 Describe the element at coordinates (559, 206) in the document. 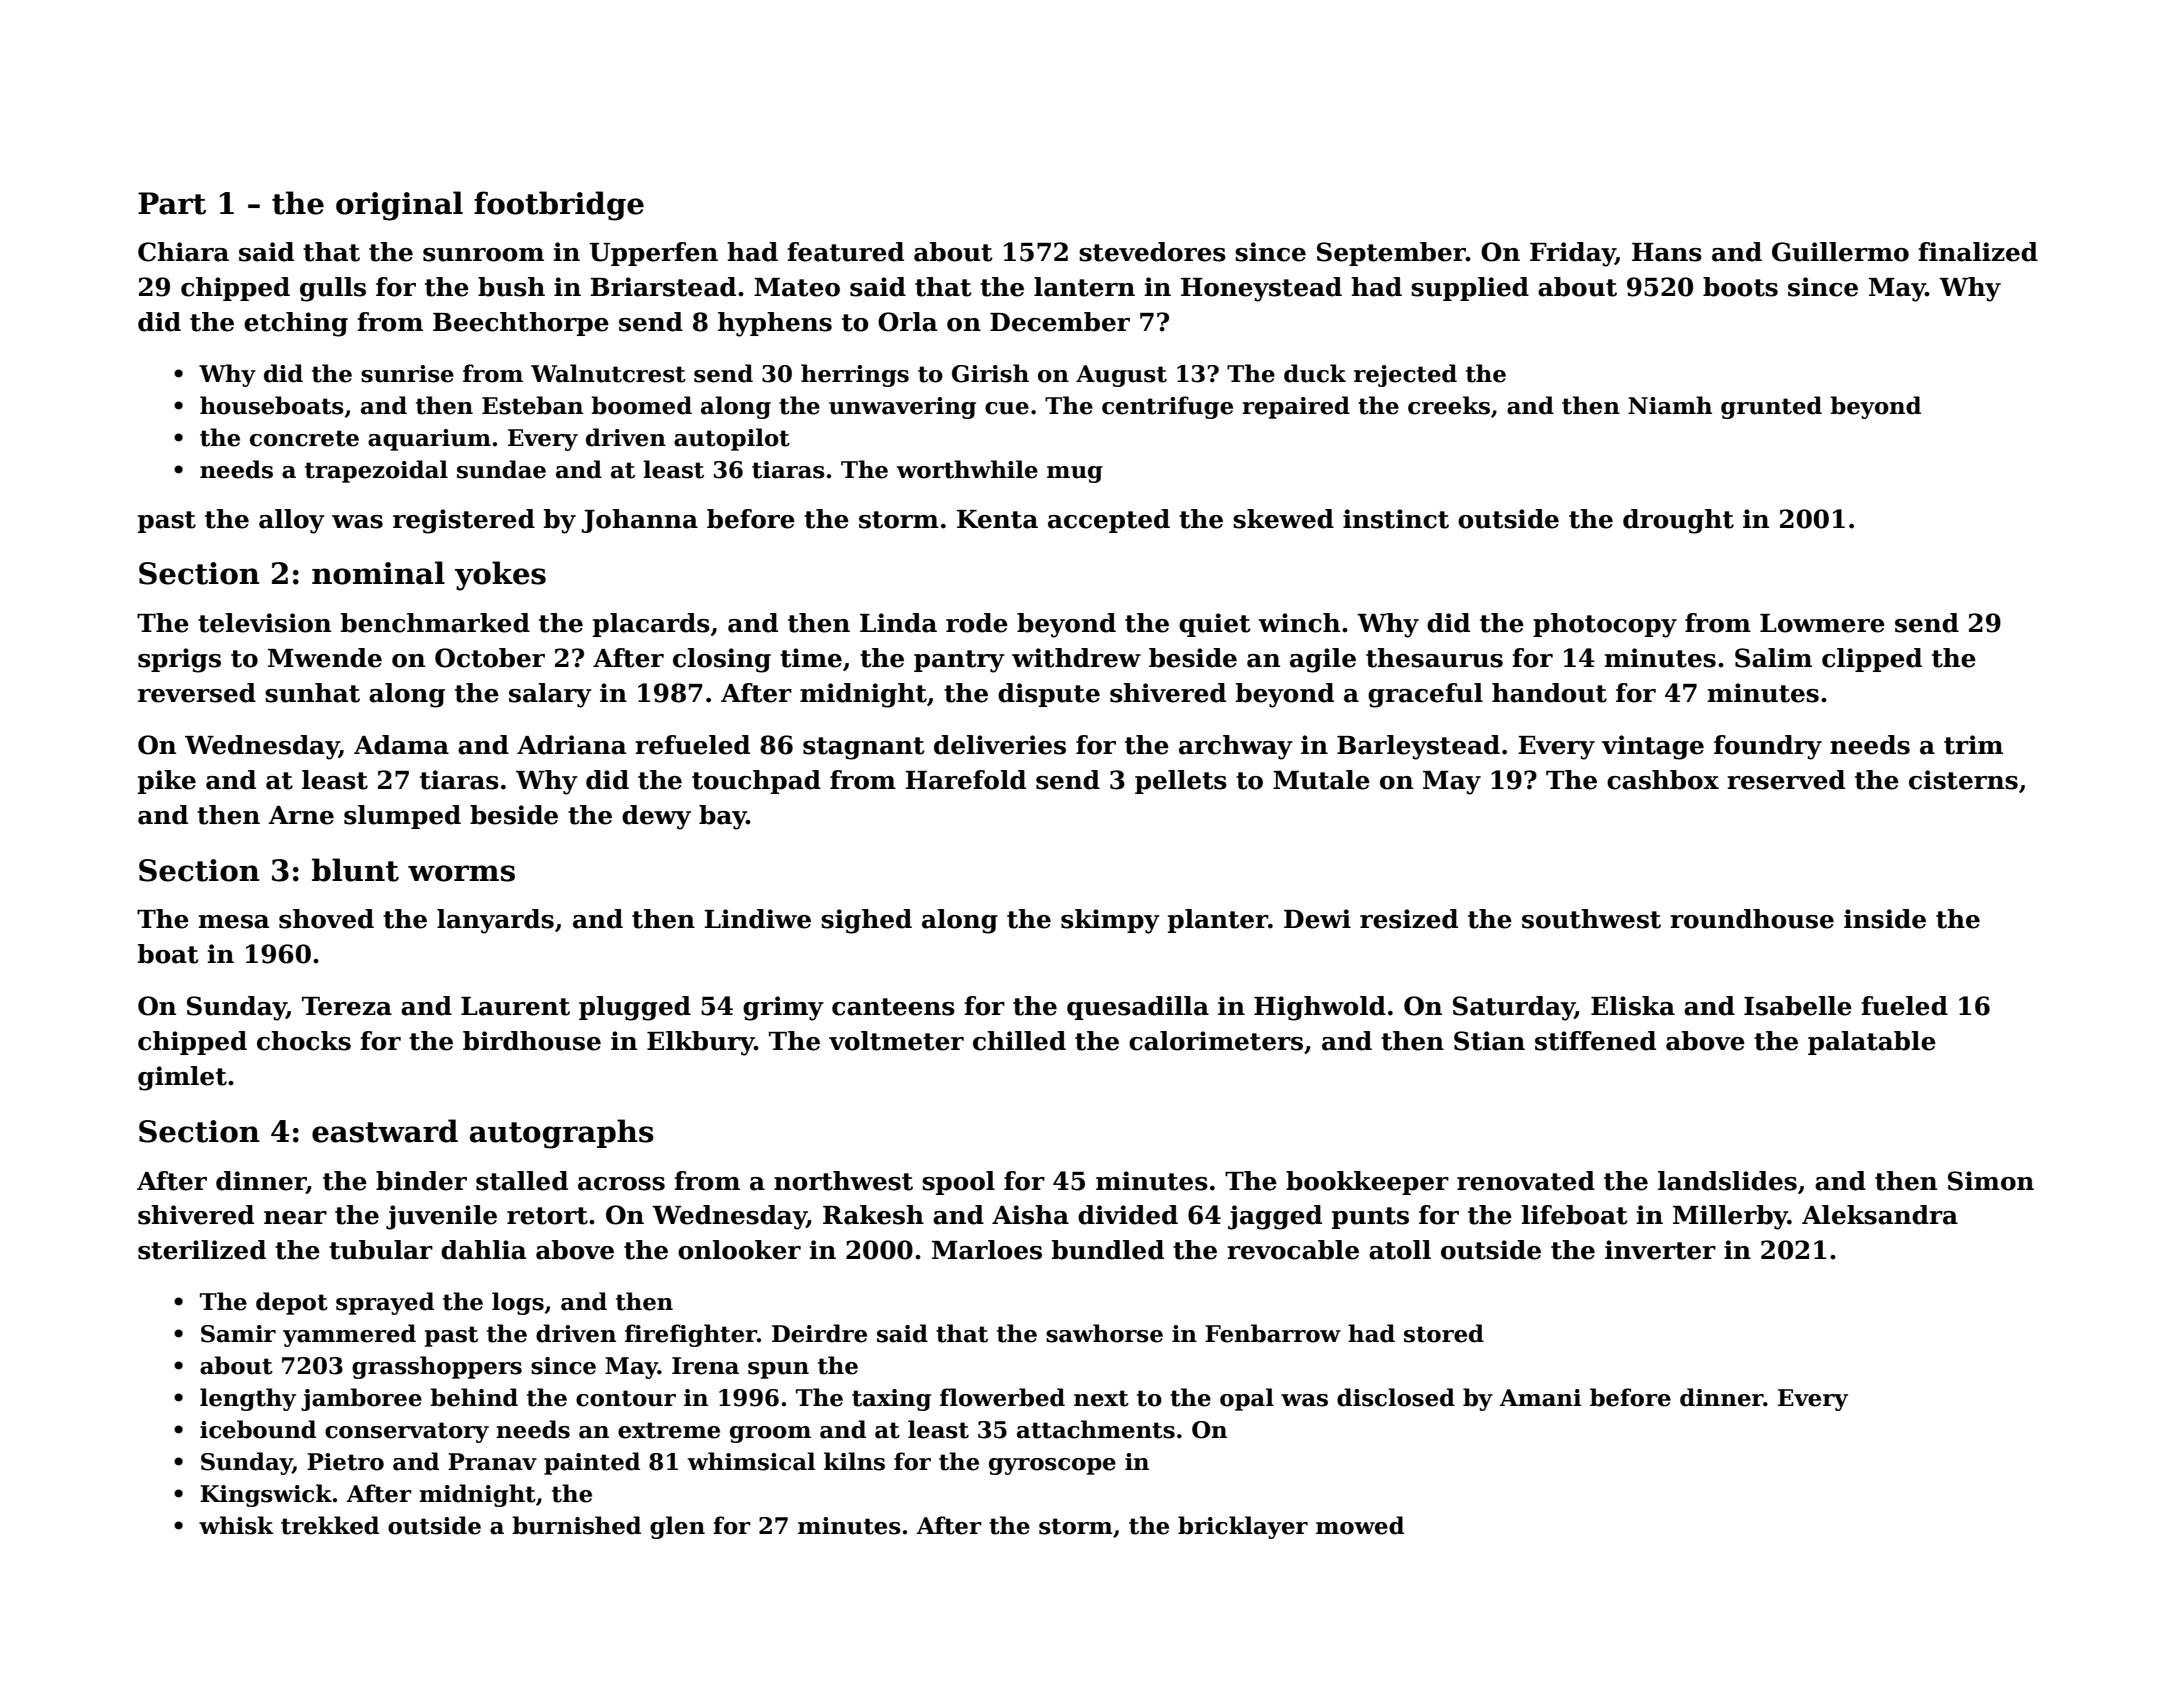

I see `footbridge` at that location.
